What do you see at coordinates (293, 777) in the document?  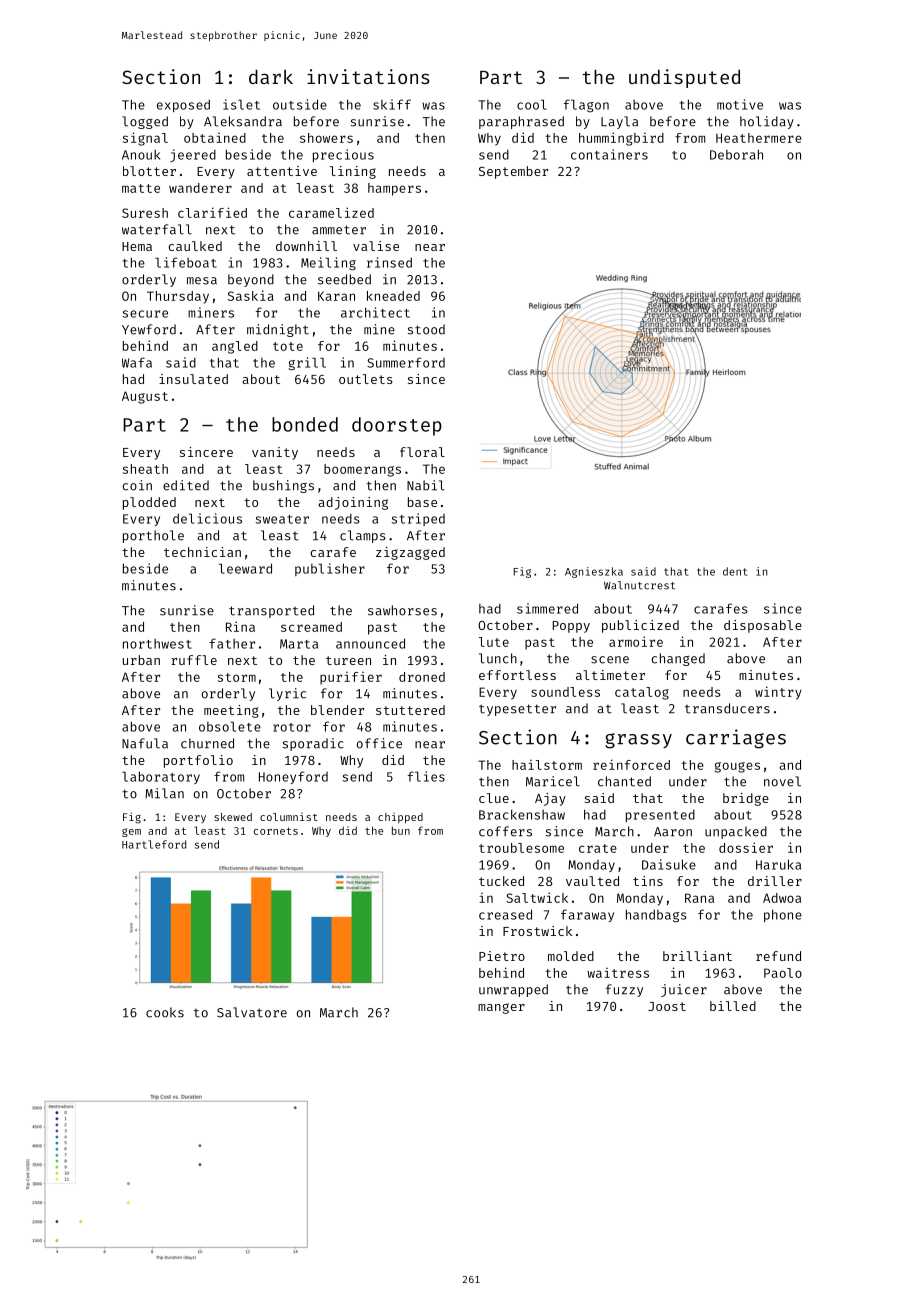 I see `Honeyford` at bounding box center [293, 777].
